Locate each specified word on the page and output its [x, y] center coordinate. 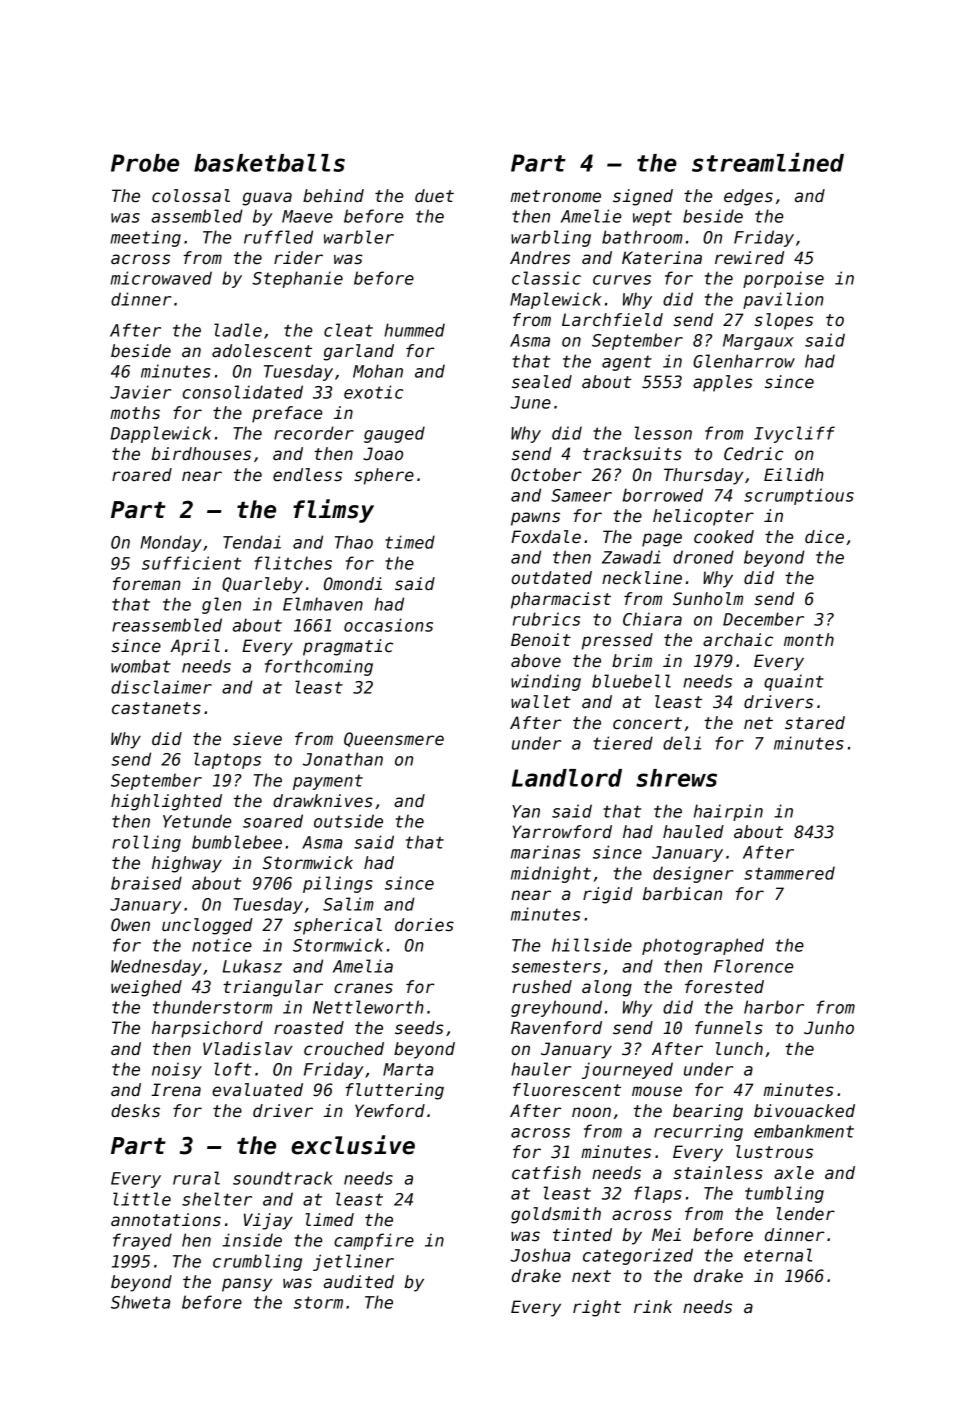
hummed [414, 330]
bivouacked [804, 1111]
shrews [676, 778]
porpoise [783, 279]
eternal [778, 1255]
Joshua [540, 1255]
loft [232, 1069]
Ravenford [556, 1028]
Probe [145, 163]
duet [434, 196]
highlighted [166, 802]
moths [135, 413]
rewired [749, 258]
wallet [541, 702]
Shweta [140, 1302]
